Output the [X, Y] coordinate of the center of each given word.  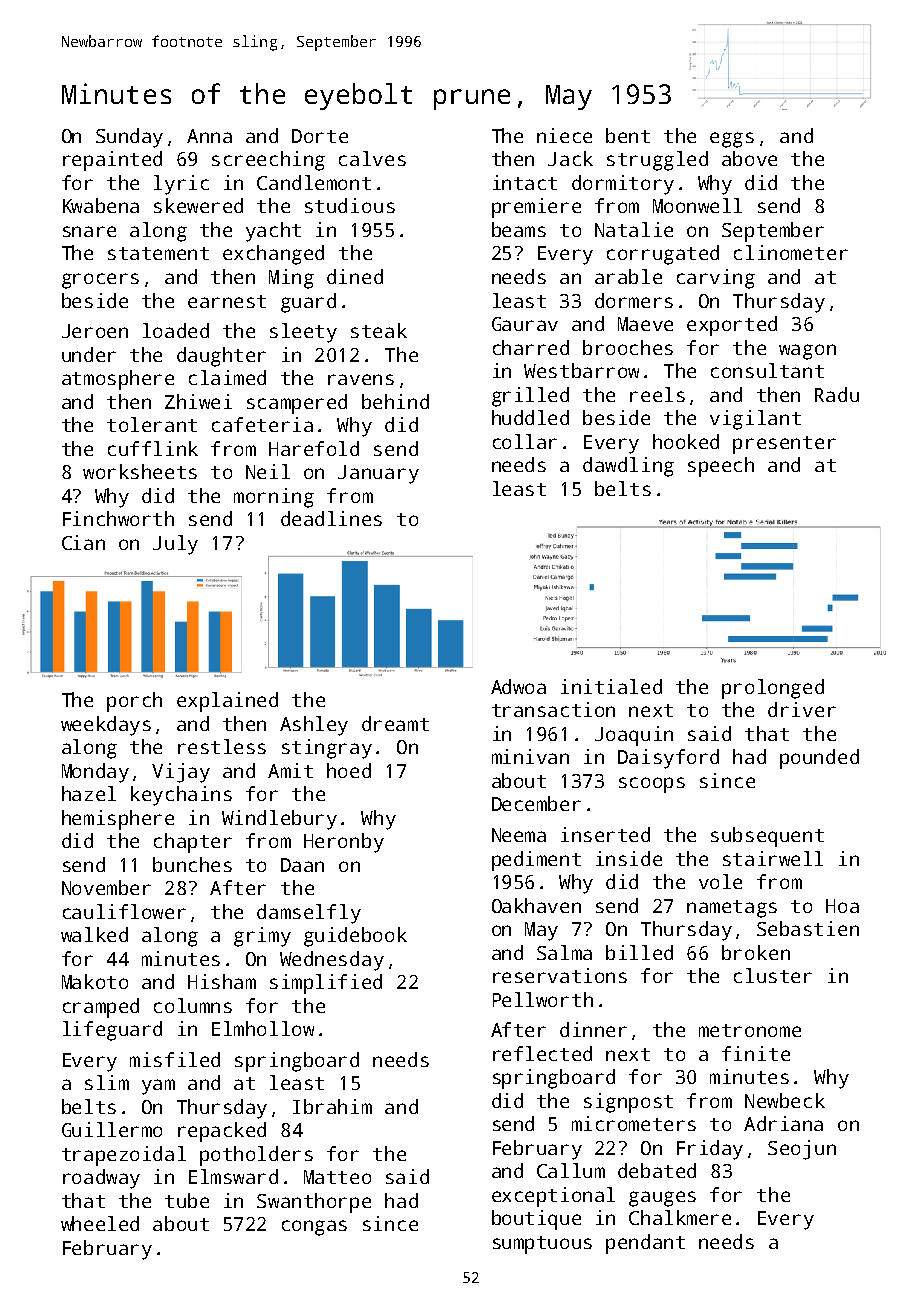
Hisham [222, 981]
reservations [560, 975]
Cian [83, 542]
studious [350, 205]
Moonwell [697, 205]
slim [107, 1082]
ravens [361, 379]
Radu [837, 394]
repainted [112, 161]
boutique [536, 1220]
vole [720, 881]
